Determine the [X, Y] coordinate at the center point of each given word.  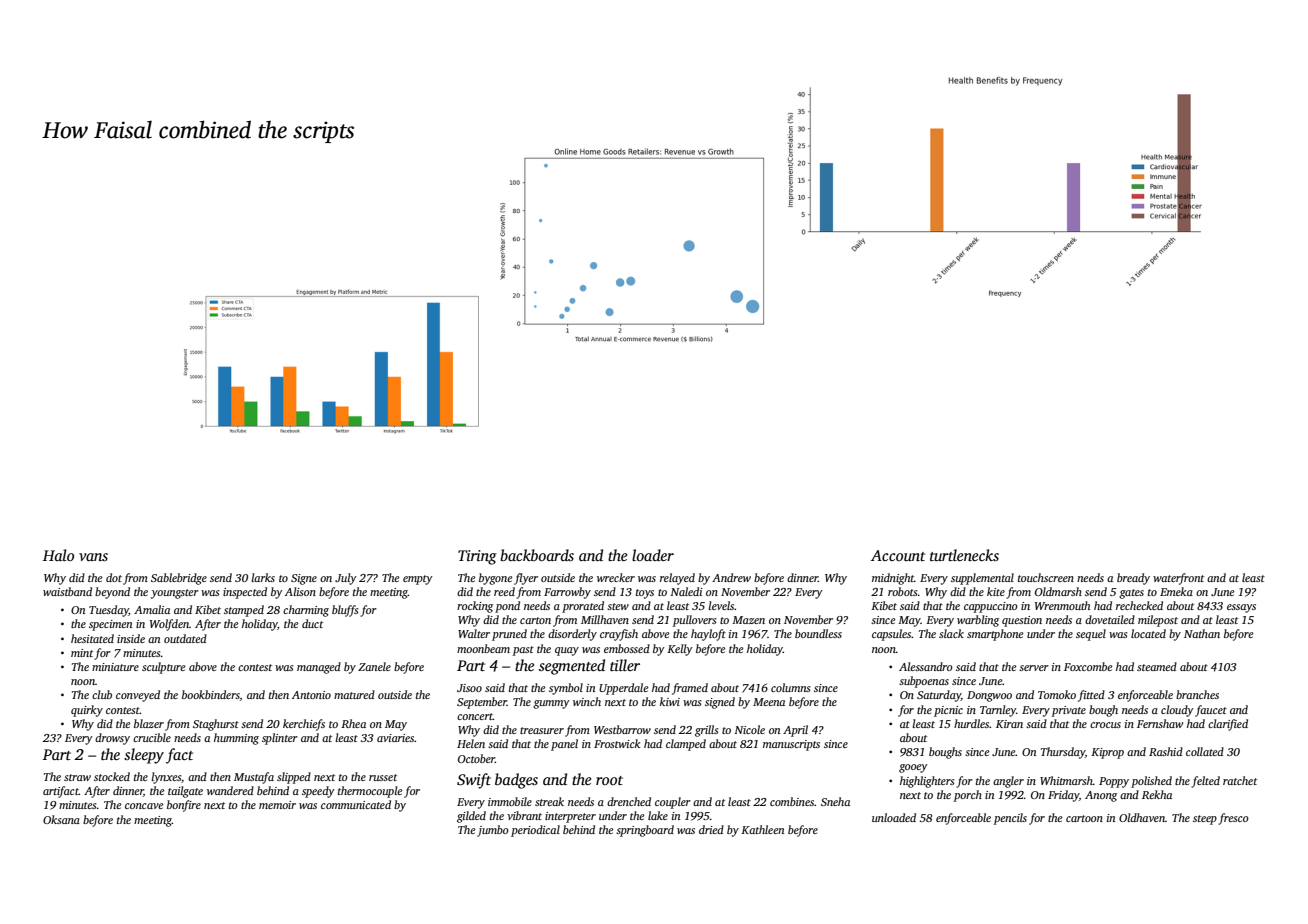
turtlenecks [964, 555]
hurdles [972, 723]
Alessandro [926, 666]
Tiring [477, 557]
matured [354, 694]
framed [690, 689]
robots [902, 591]
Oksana [61, 819]
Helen [471, 743]
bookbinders [211, 695]
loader [653, 555]
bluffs [345, 611]
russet [383, 777]
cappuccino [991, 607]
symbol [566, 689]
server [1034, 668]
